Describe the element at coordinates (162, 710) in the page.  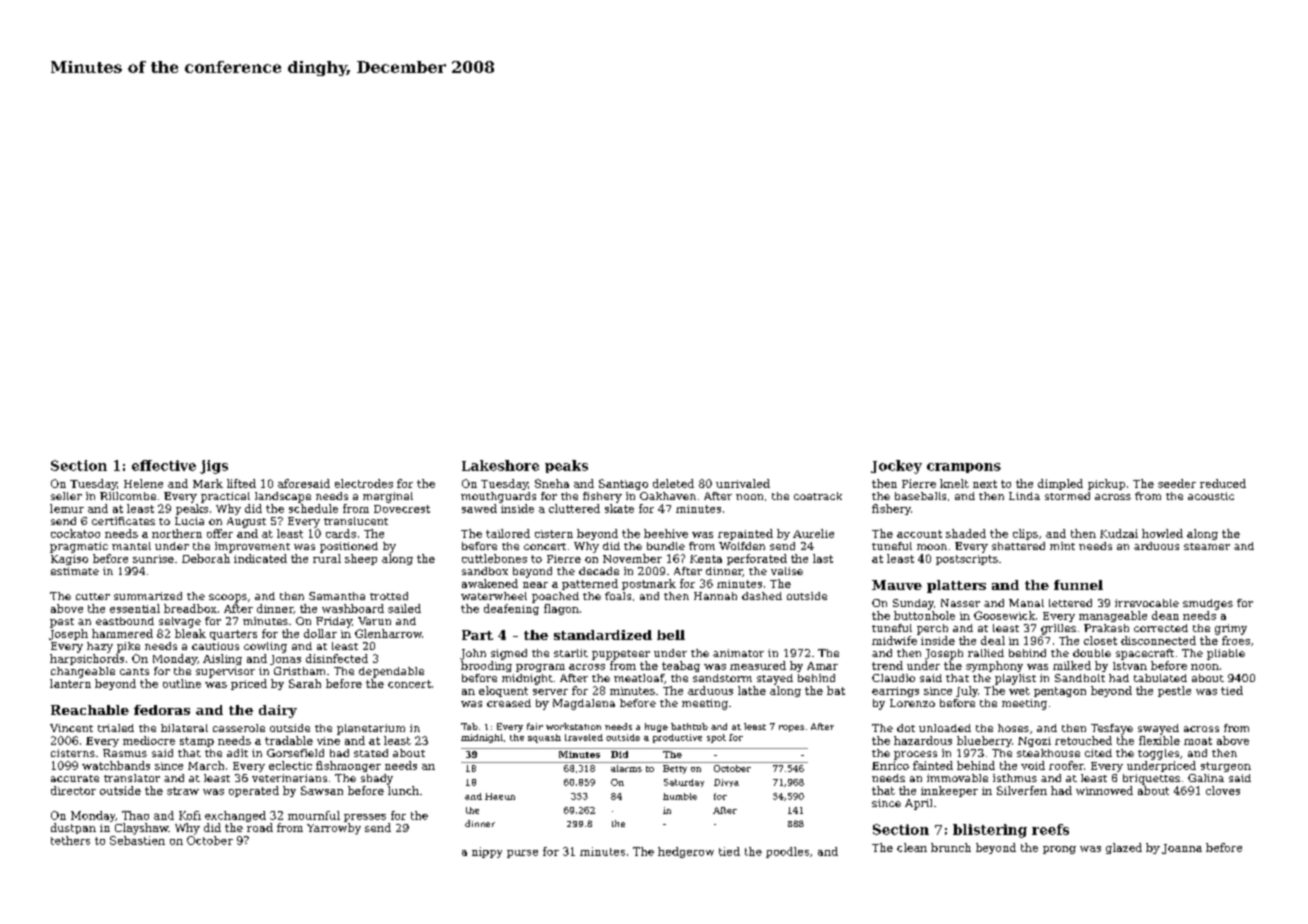
I see `fedoras` at that location.
